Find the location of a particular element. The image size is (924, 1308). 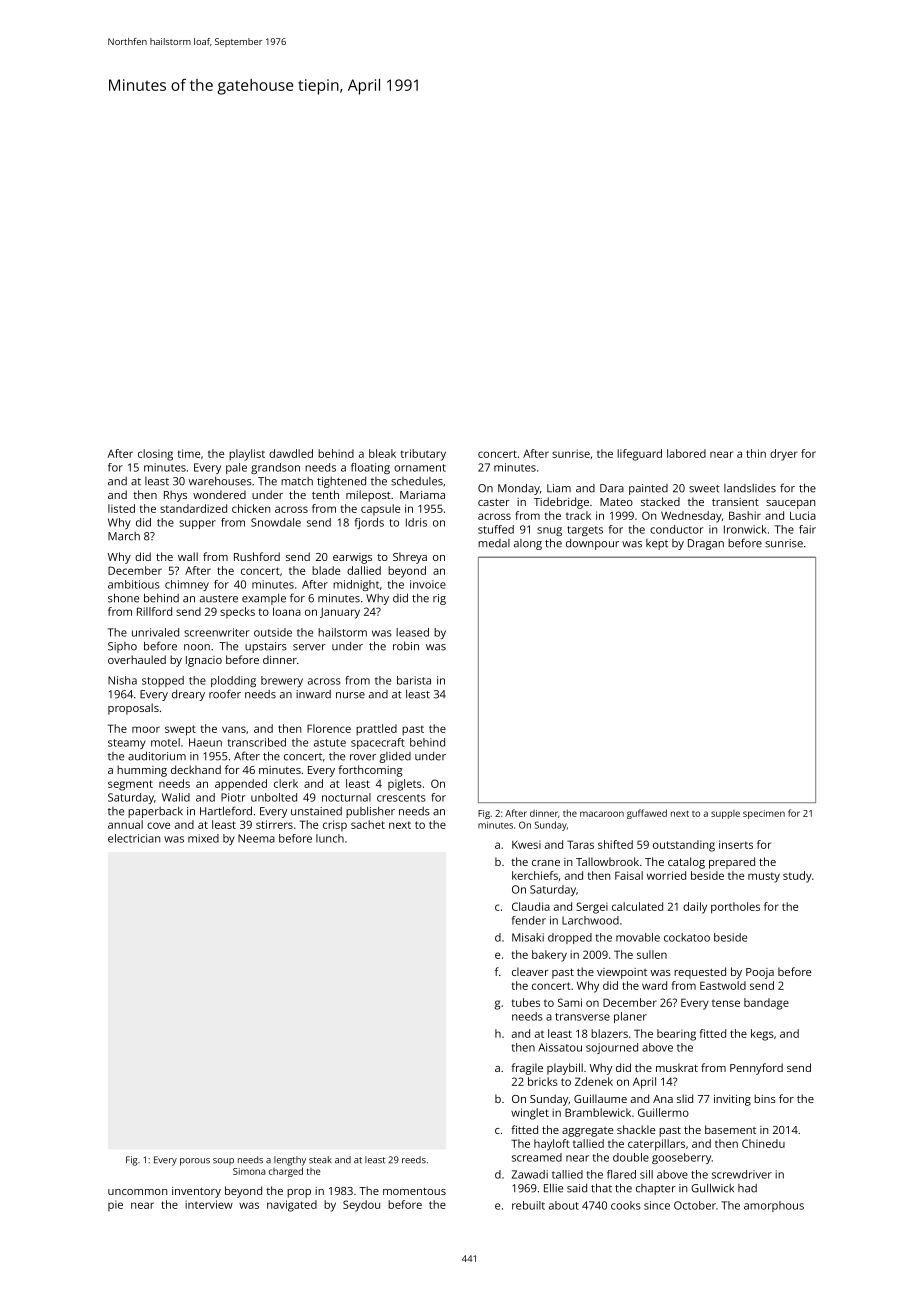

kegs is located at coordinates (762, 1035).
